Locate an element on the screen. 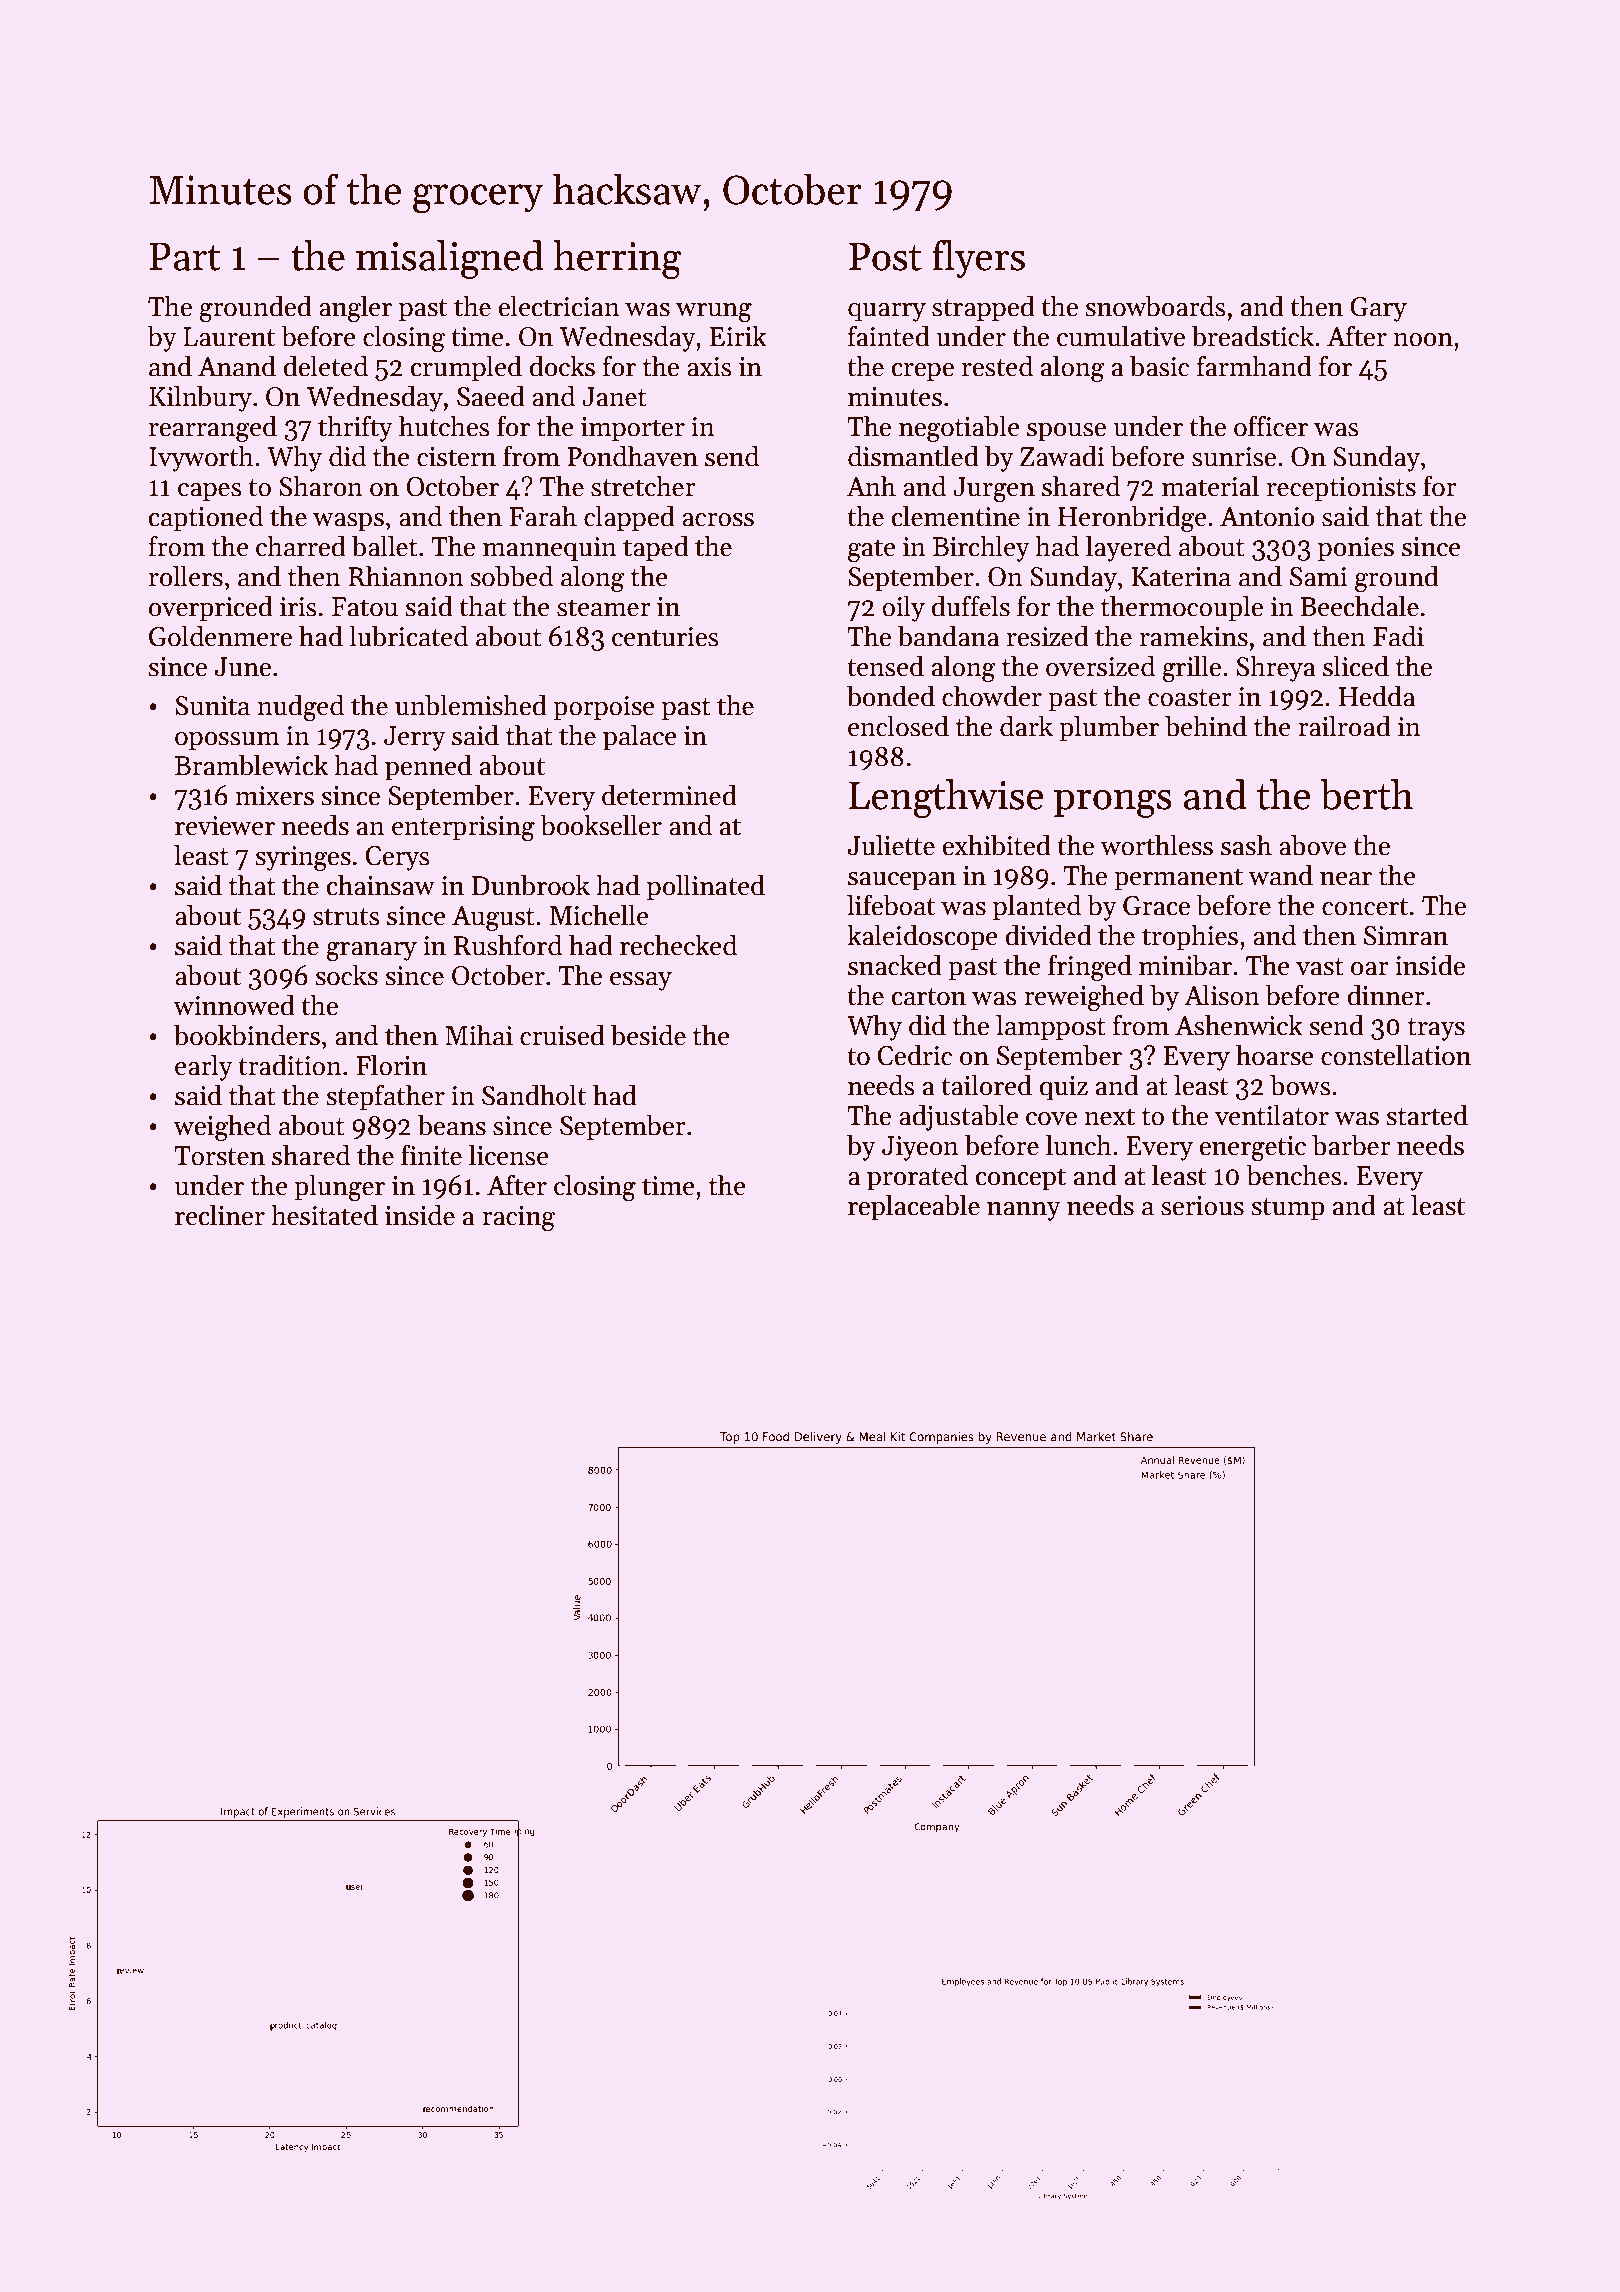  hesitated is located at coordinates (324, 1215).
